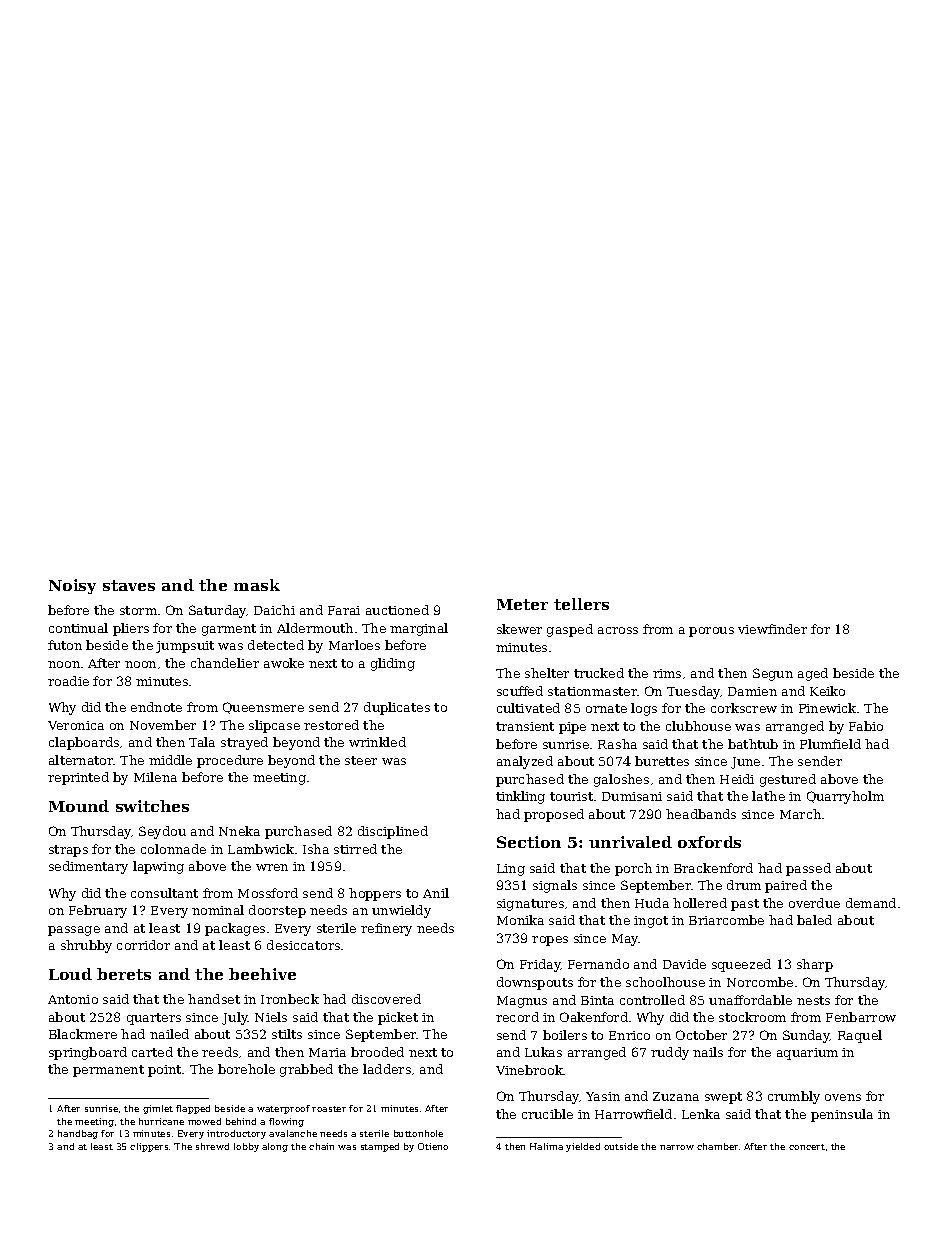 Image resolution: width=952 pixels, height=1233 pixels. I want to click on pipe, so click(572, 728).
